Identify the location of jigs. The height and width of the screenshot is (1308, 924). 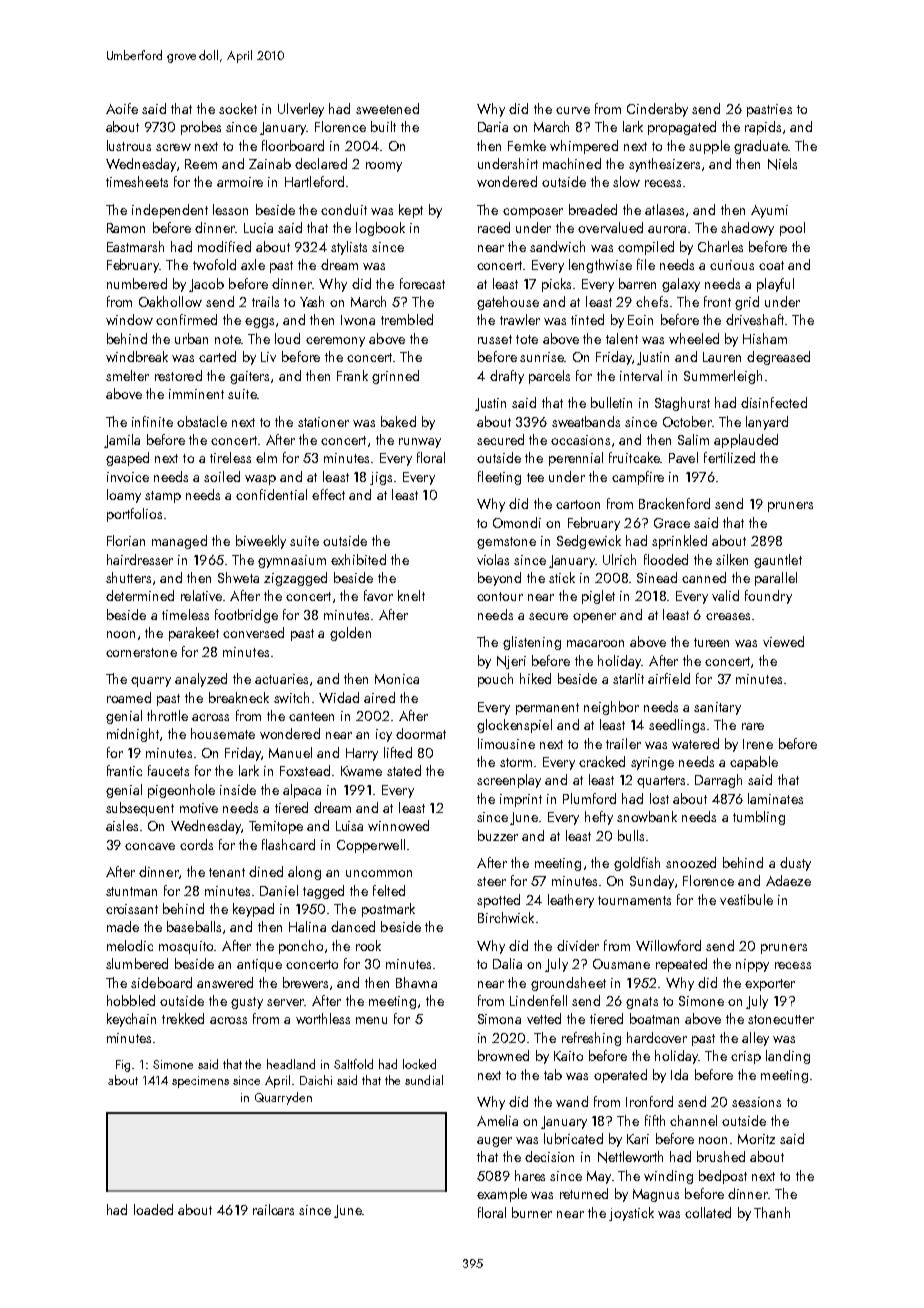
(381, 478).
